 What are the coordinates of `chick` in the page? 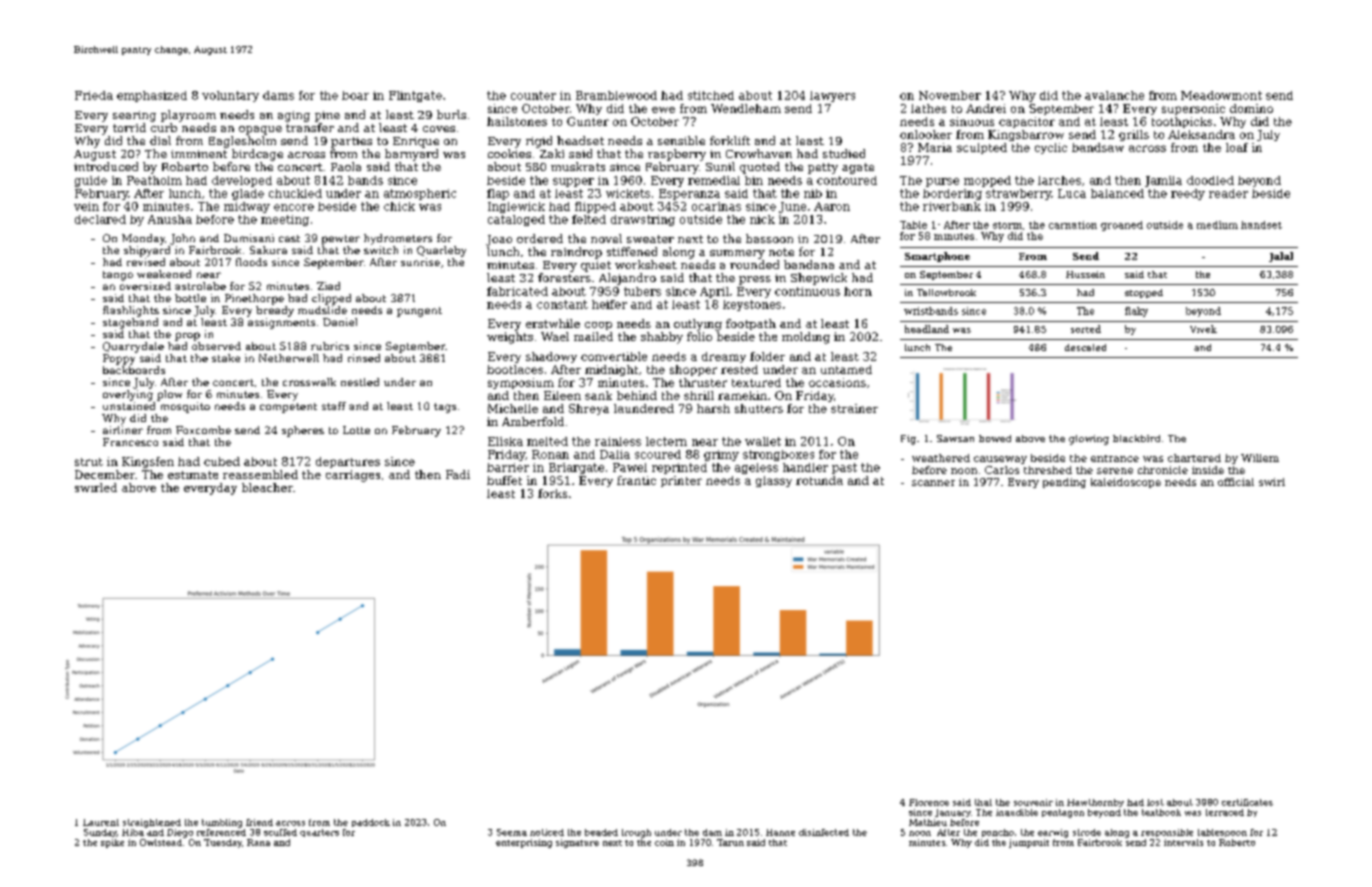 It's located at (399, 206).
